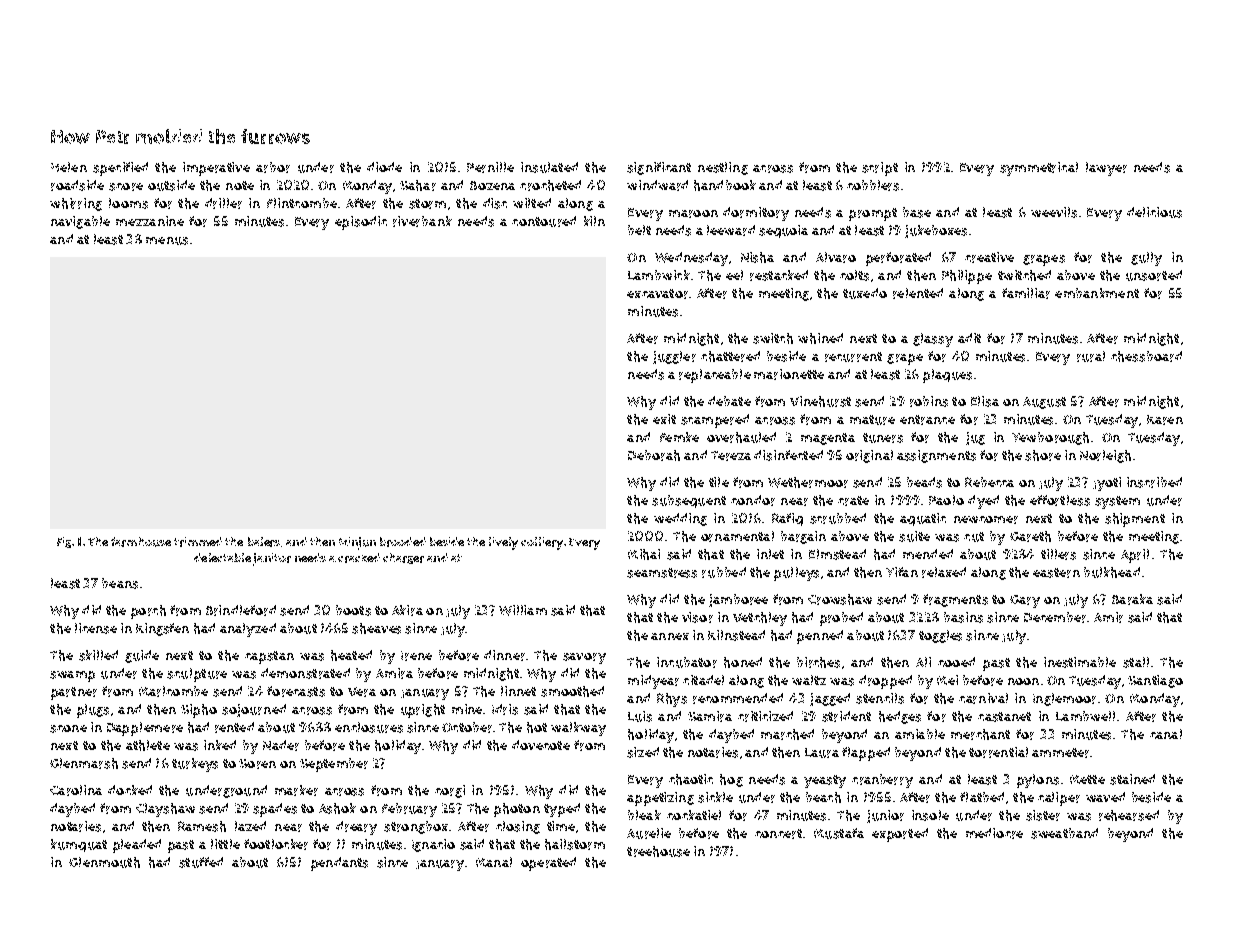 The height and width of the screenshot is (952, 1233). Describe the element at coordinates (167, 241) in the screenshot. I see `menus` at that location.
